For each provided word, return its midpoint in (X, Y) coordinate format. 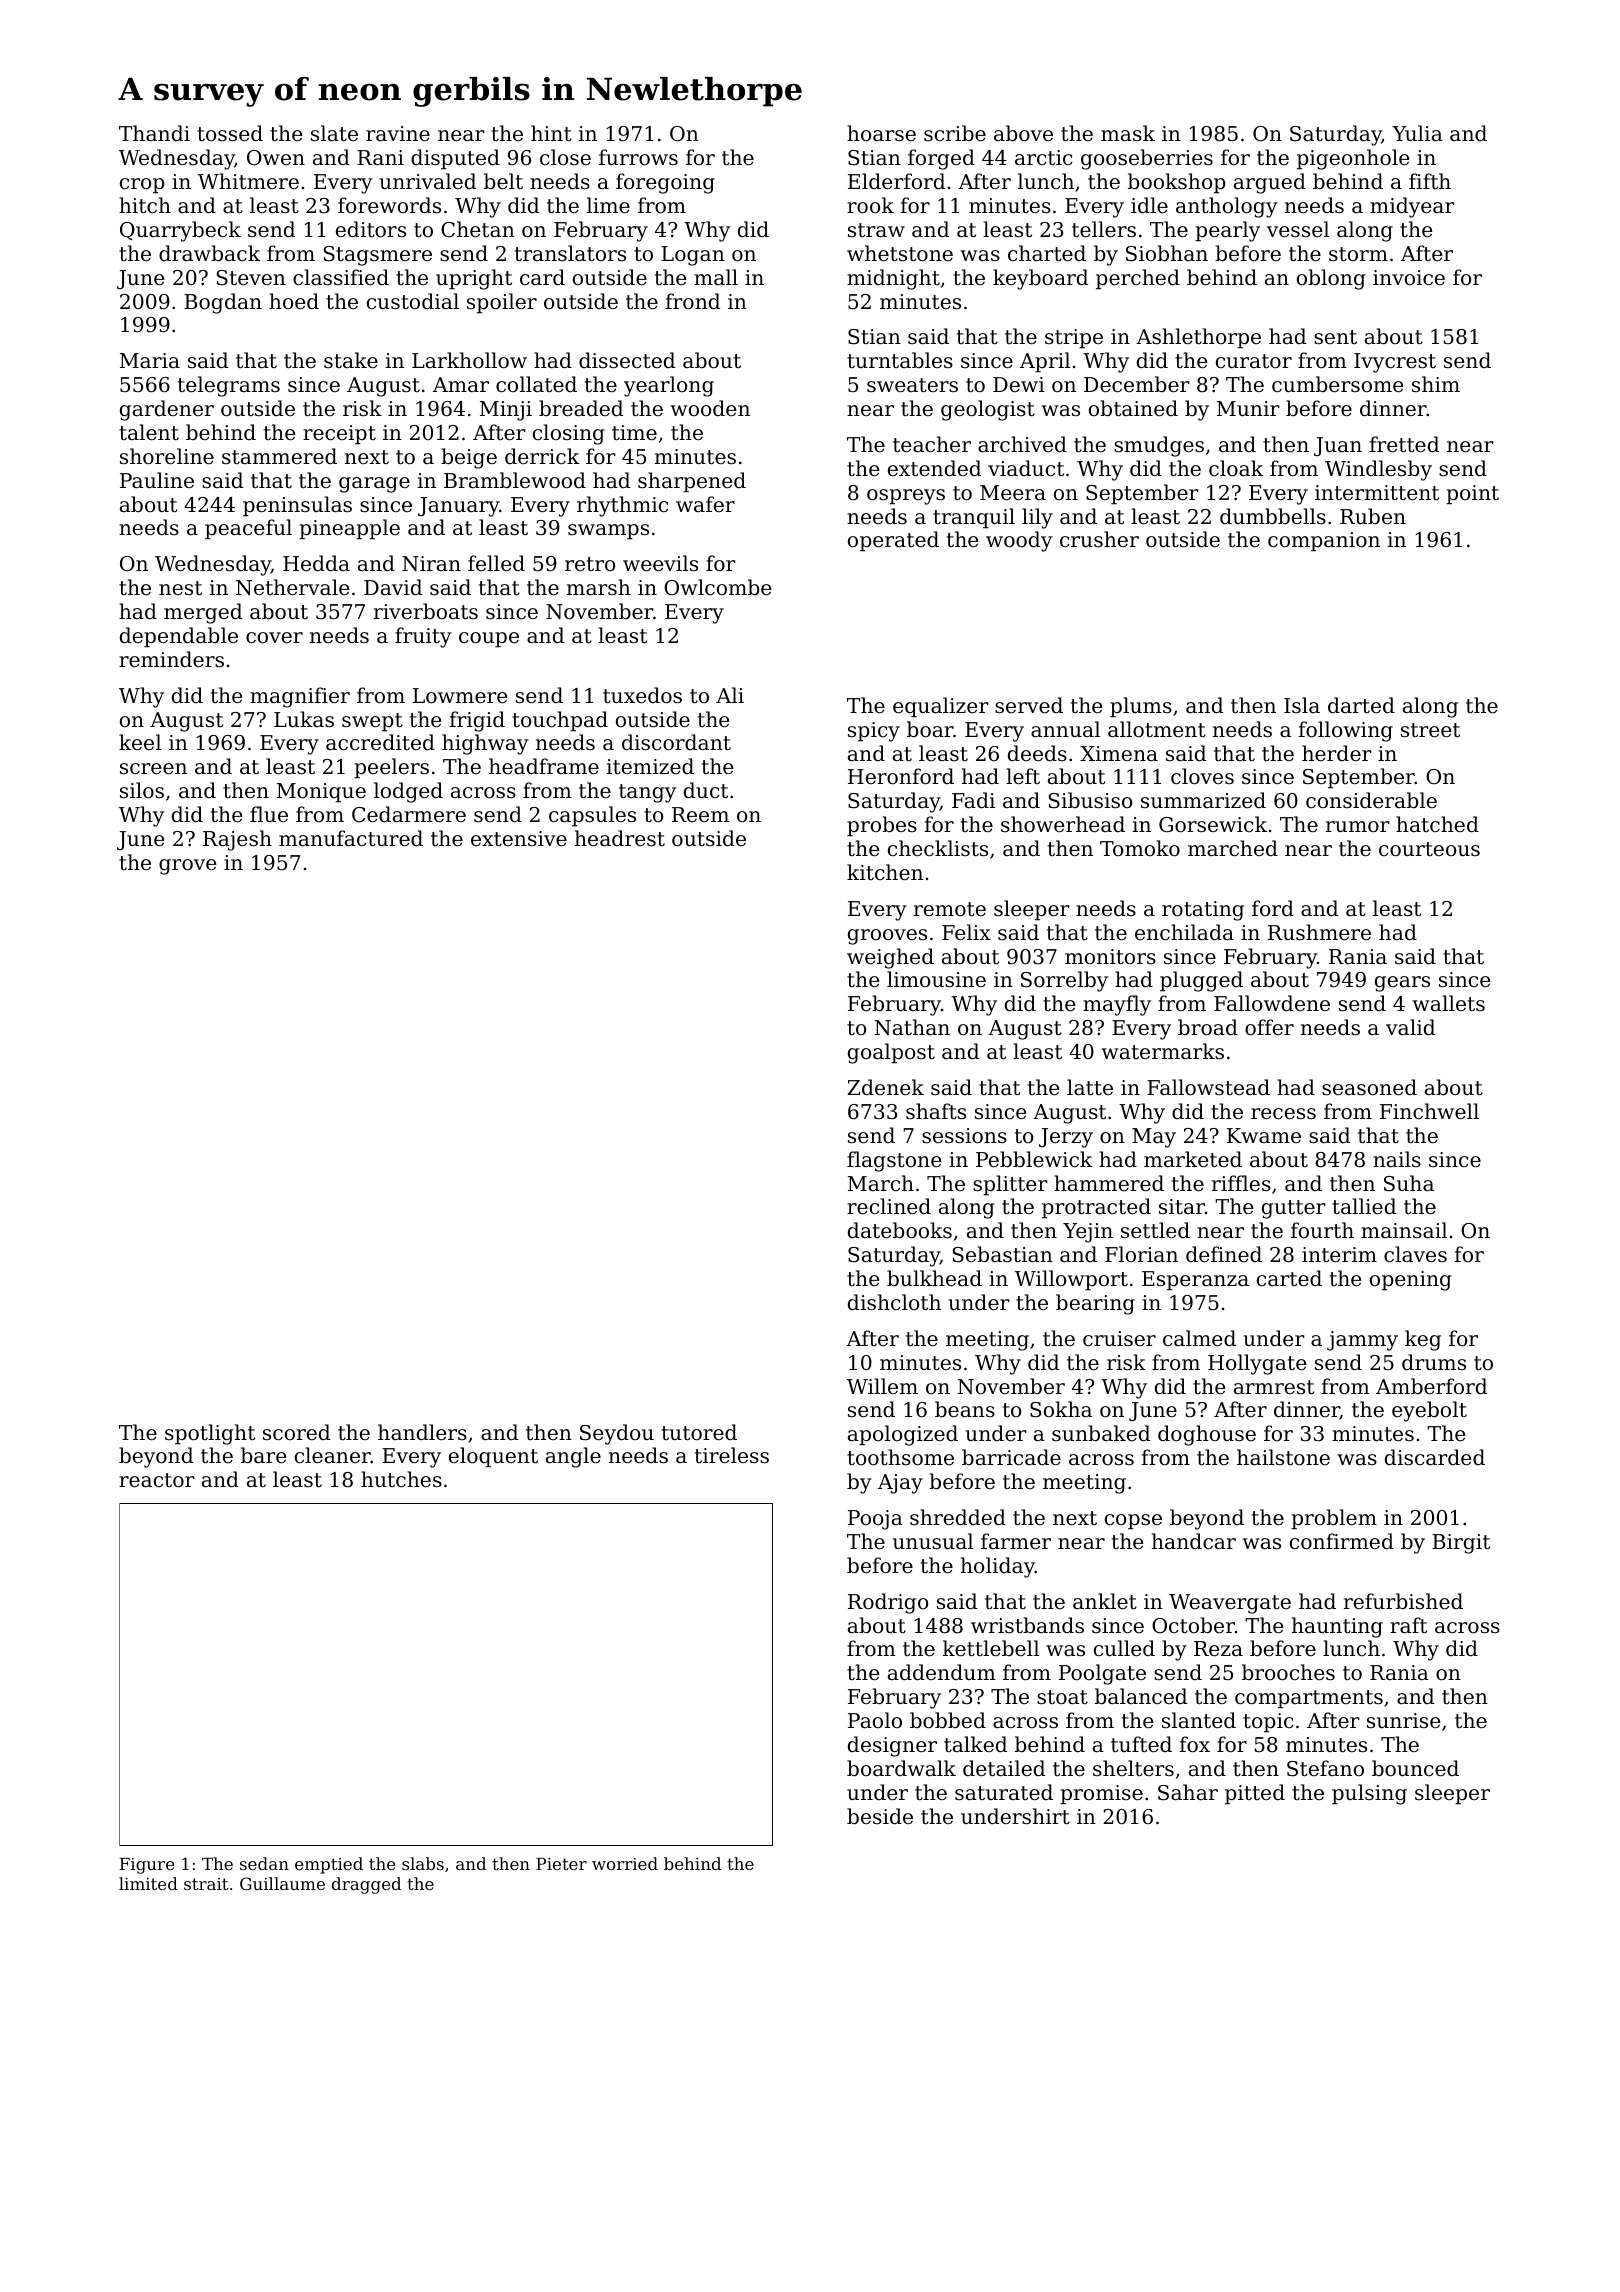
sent (1335, 337)
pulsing (1369, 1794)
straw (876, 230)
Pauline (157, 480)
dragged (366, 1885)
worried (625, 1863)
